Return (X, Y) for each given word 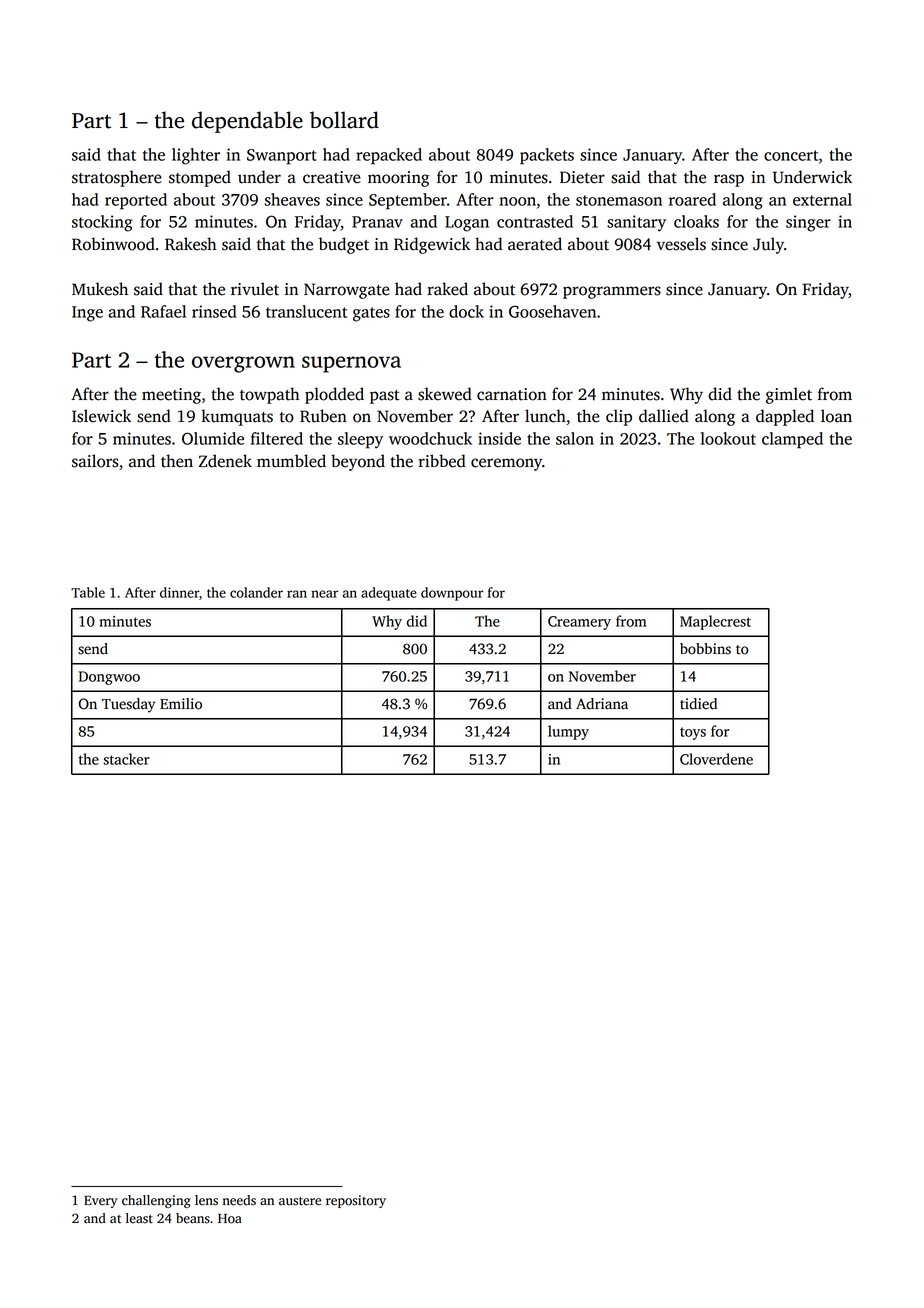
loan (836, 416)
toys (693, 733)
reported (136, 201)
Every (101, 1202)
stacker (126, 759)
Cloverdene (716, 759)
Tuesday (128, 705)
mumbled (291, 461)
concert (791, 155)
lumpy (568, 732)
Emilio (181, 704)
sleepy (360, 440)
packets (547, 156)
